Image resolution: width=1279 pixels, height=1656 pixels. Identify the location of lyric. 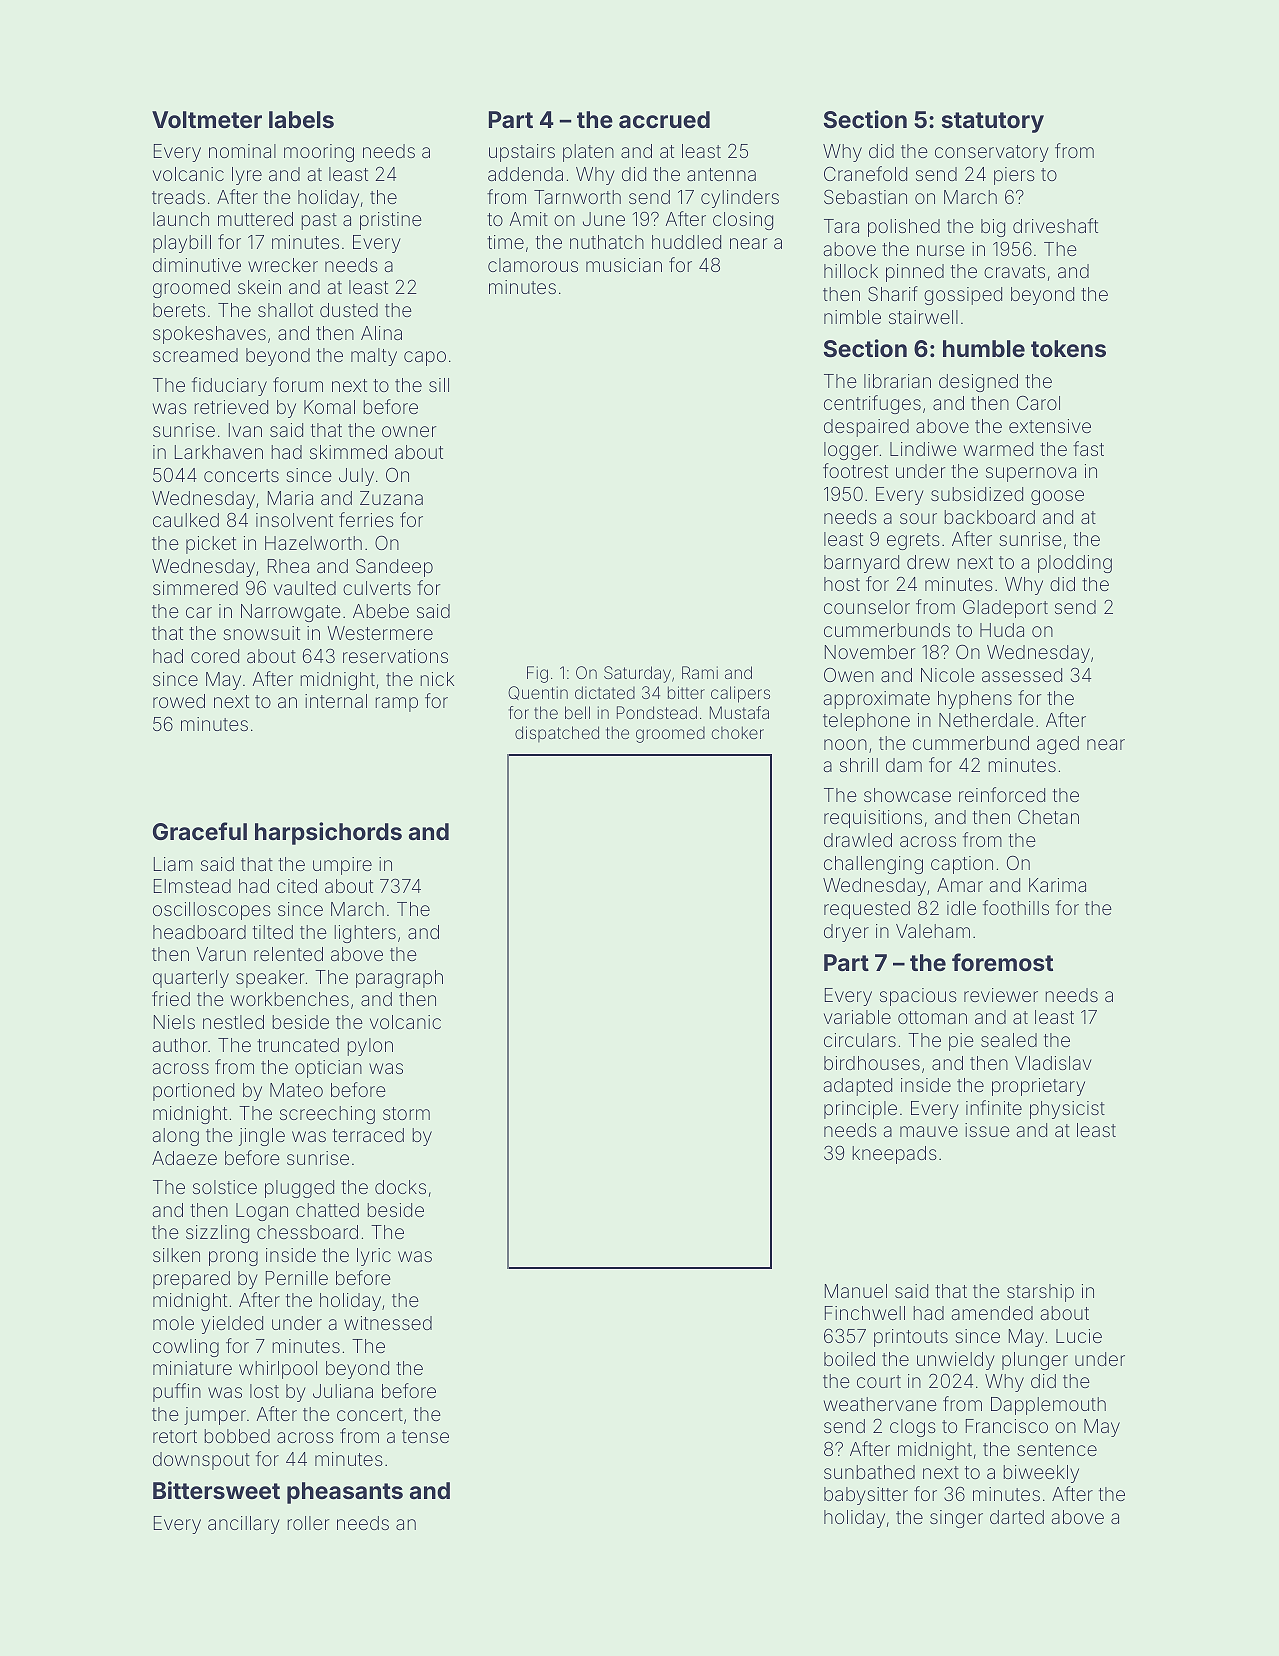
(374, 1257).
